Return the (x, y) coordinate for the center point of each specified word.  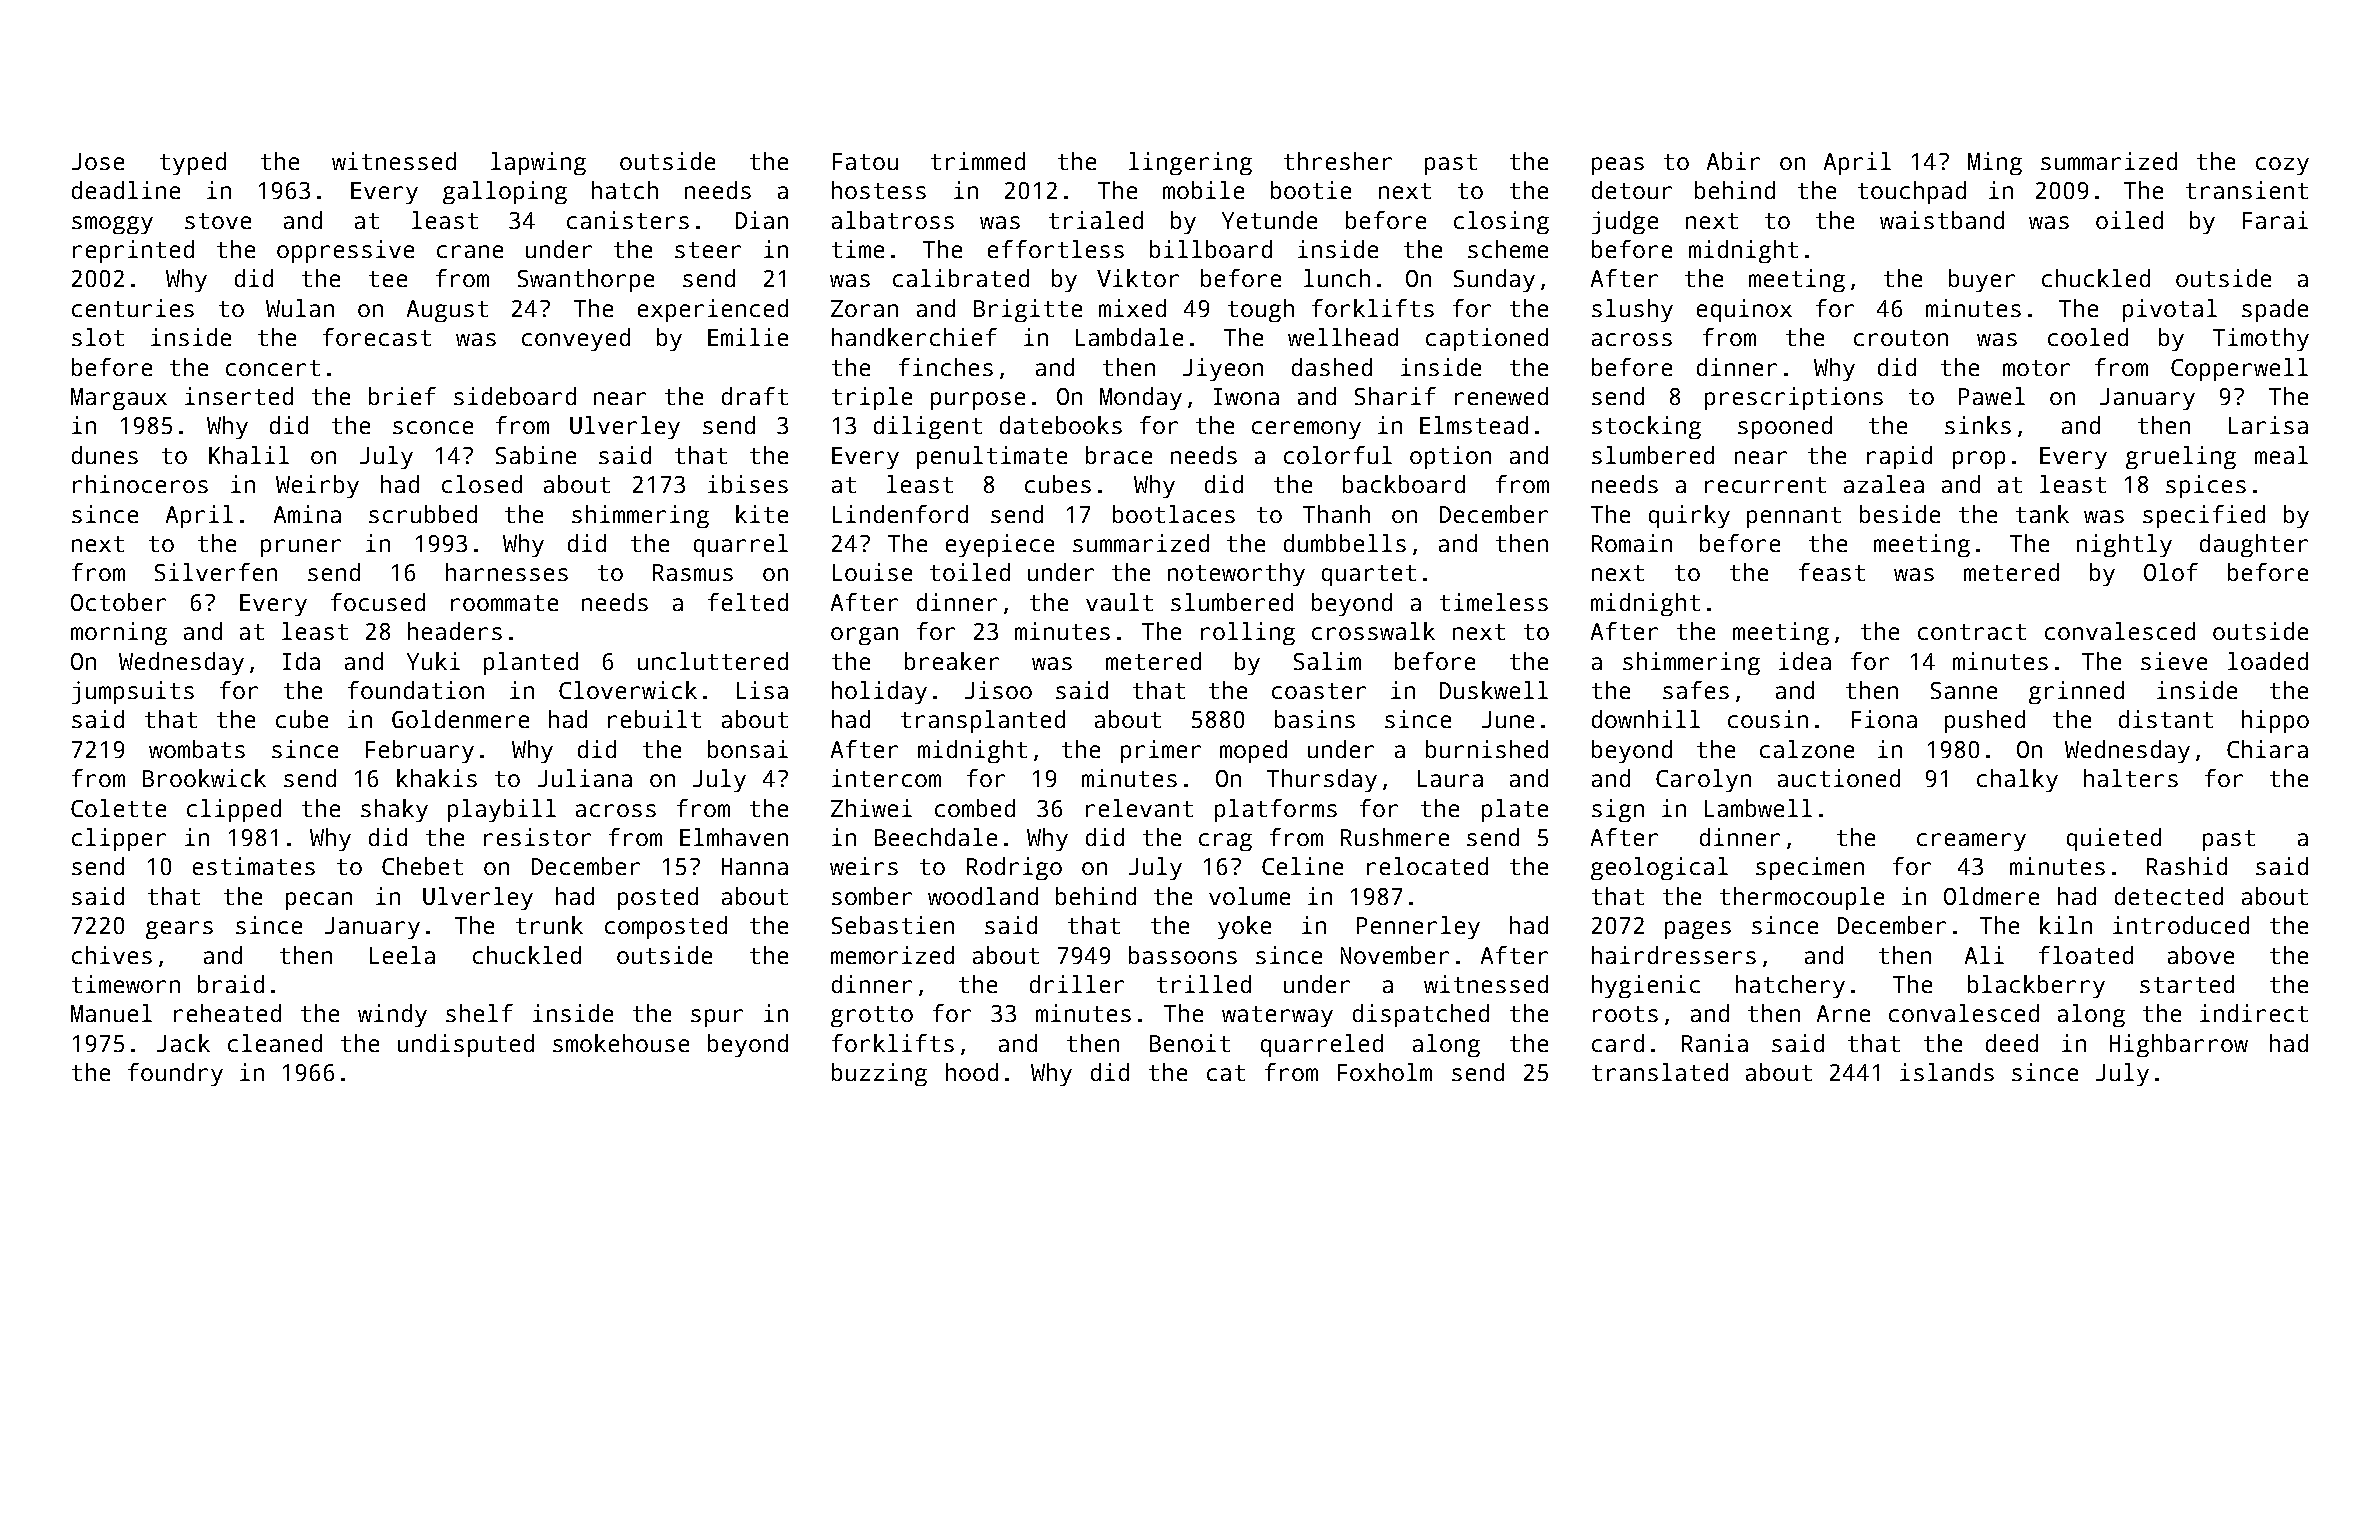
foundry (175, 1074)
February (420, 751)
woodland (983, 896)
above (2201, 955)
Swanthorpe (586, 280)
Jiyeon (1223, 369)
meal (2281, 455)
